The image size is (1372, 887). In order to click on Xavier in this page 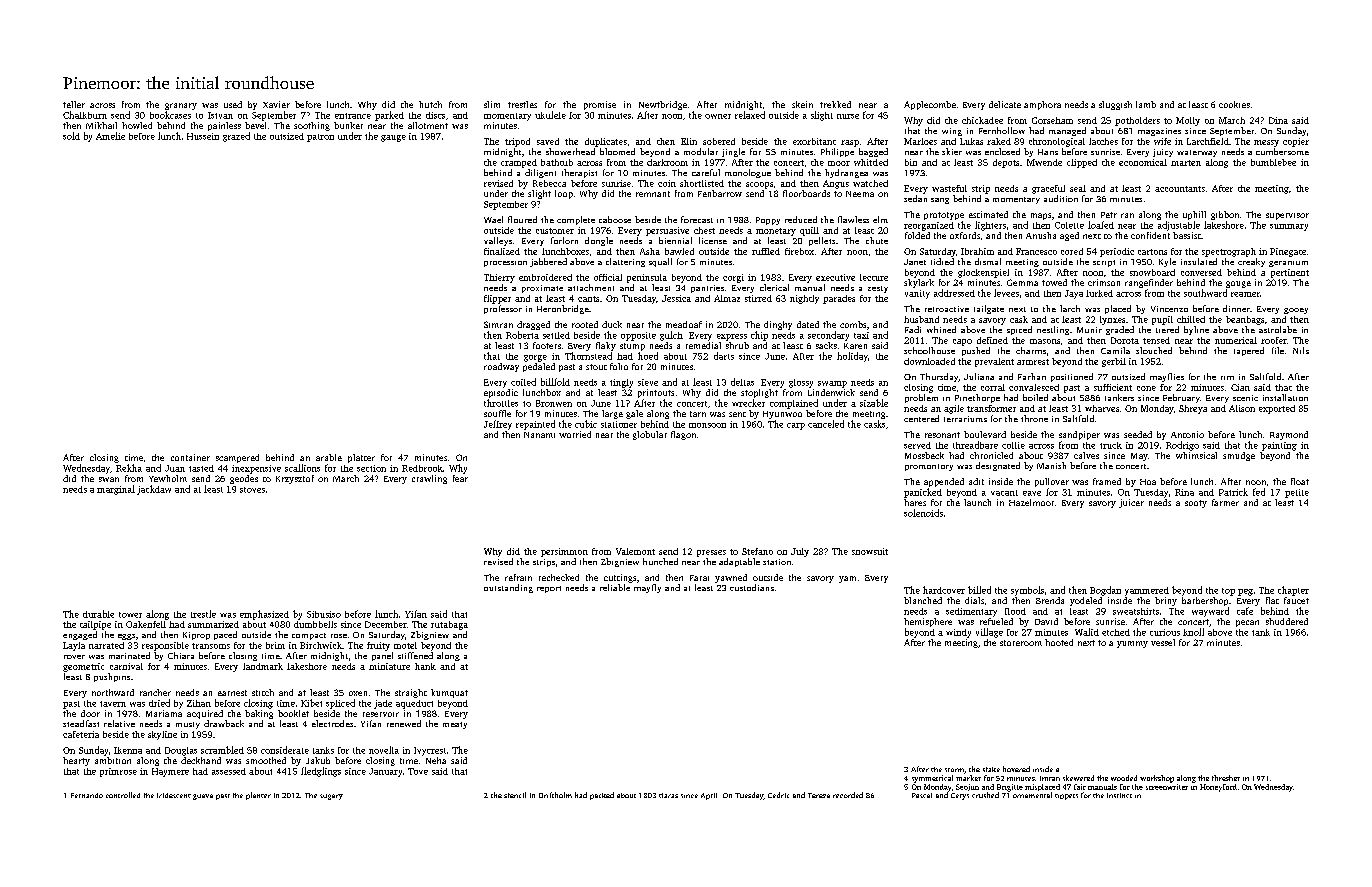, I will do `click(276, 104)`.
